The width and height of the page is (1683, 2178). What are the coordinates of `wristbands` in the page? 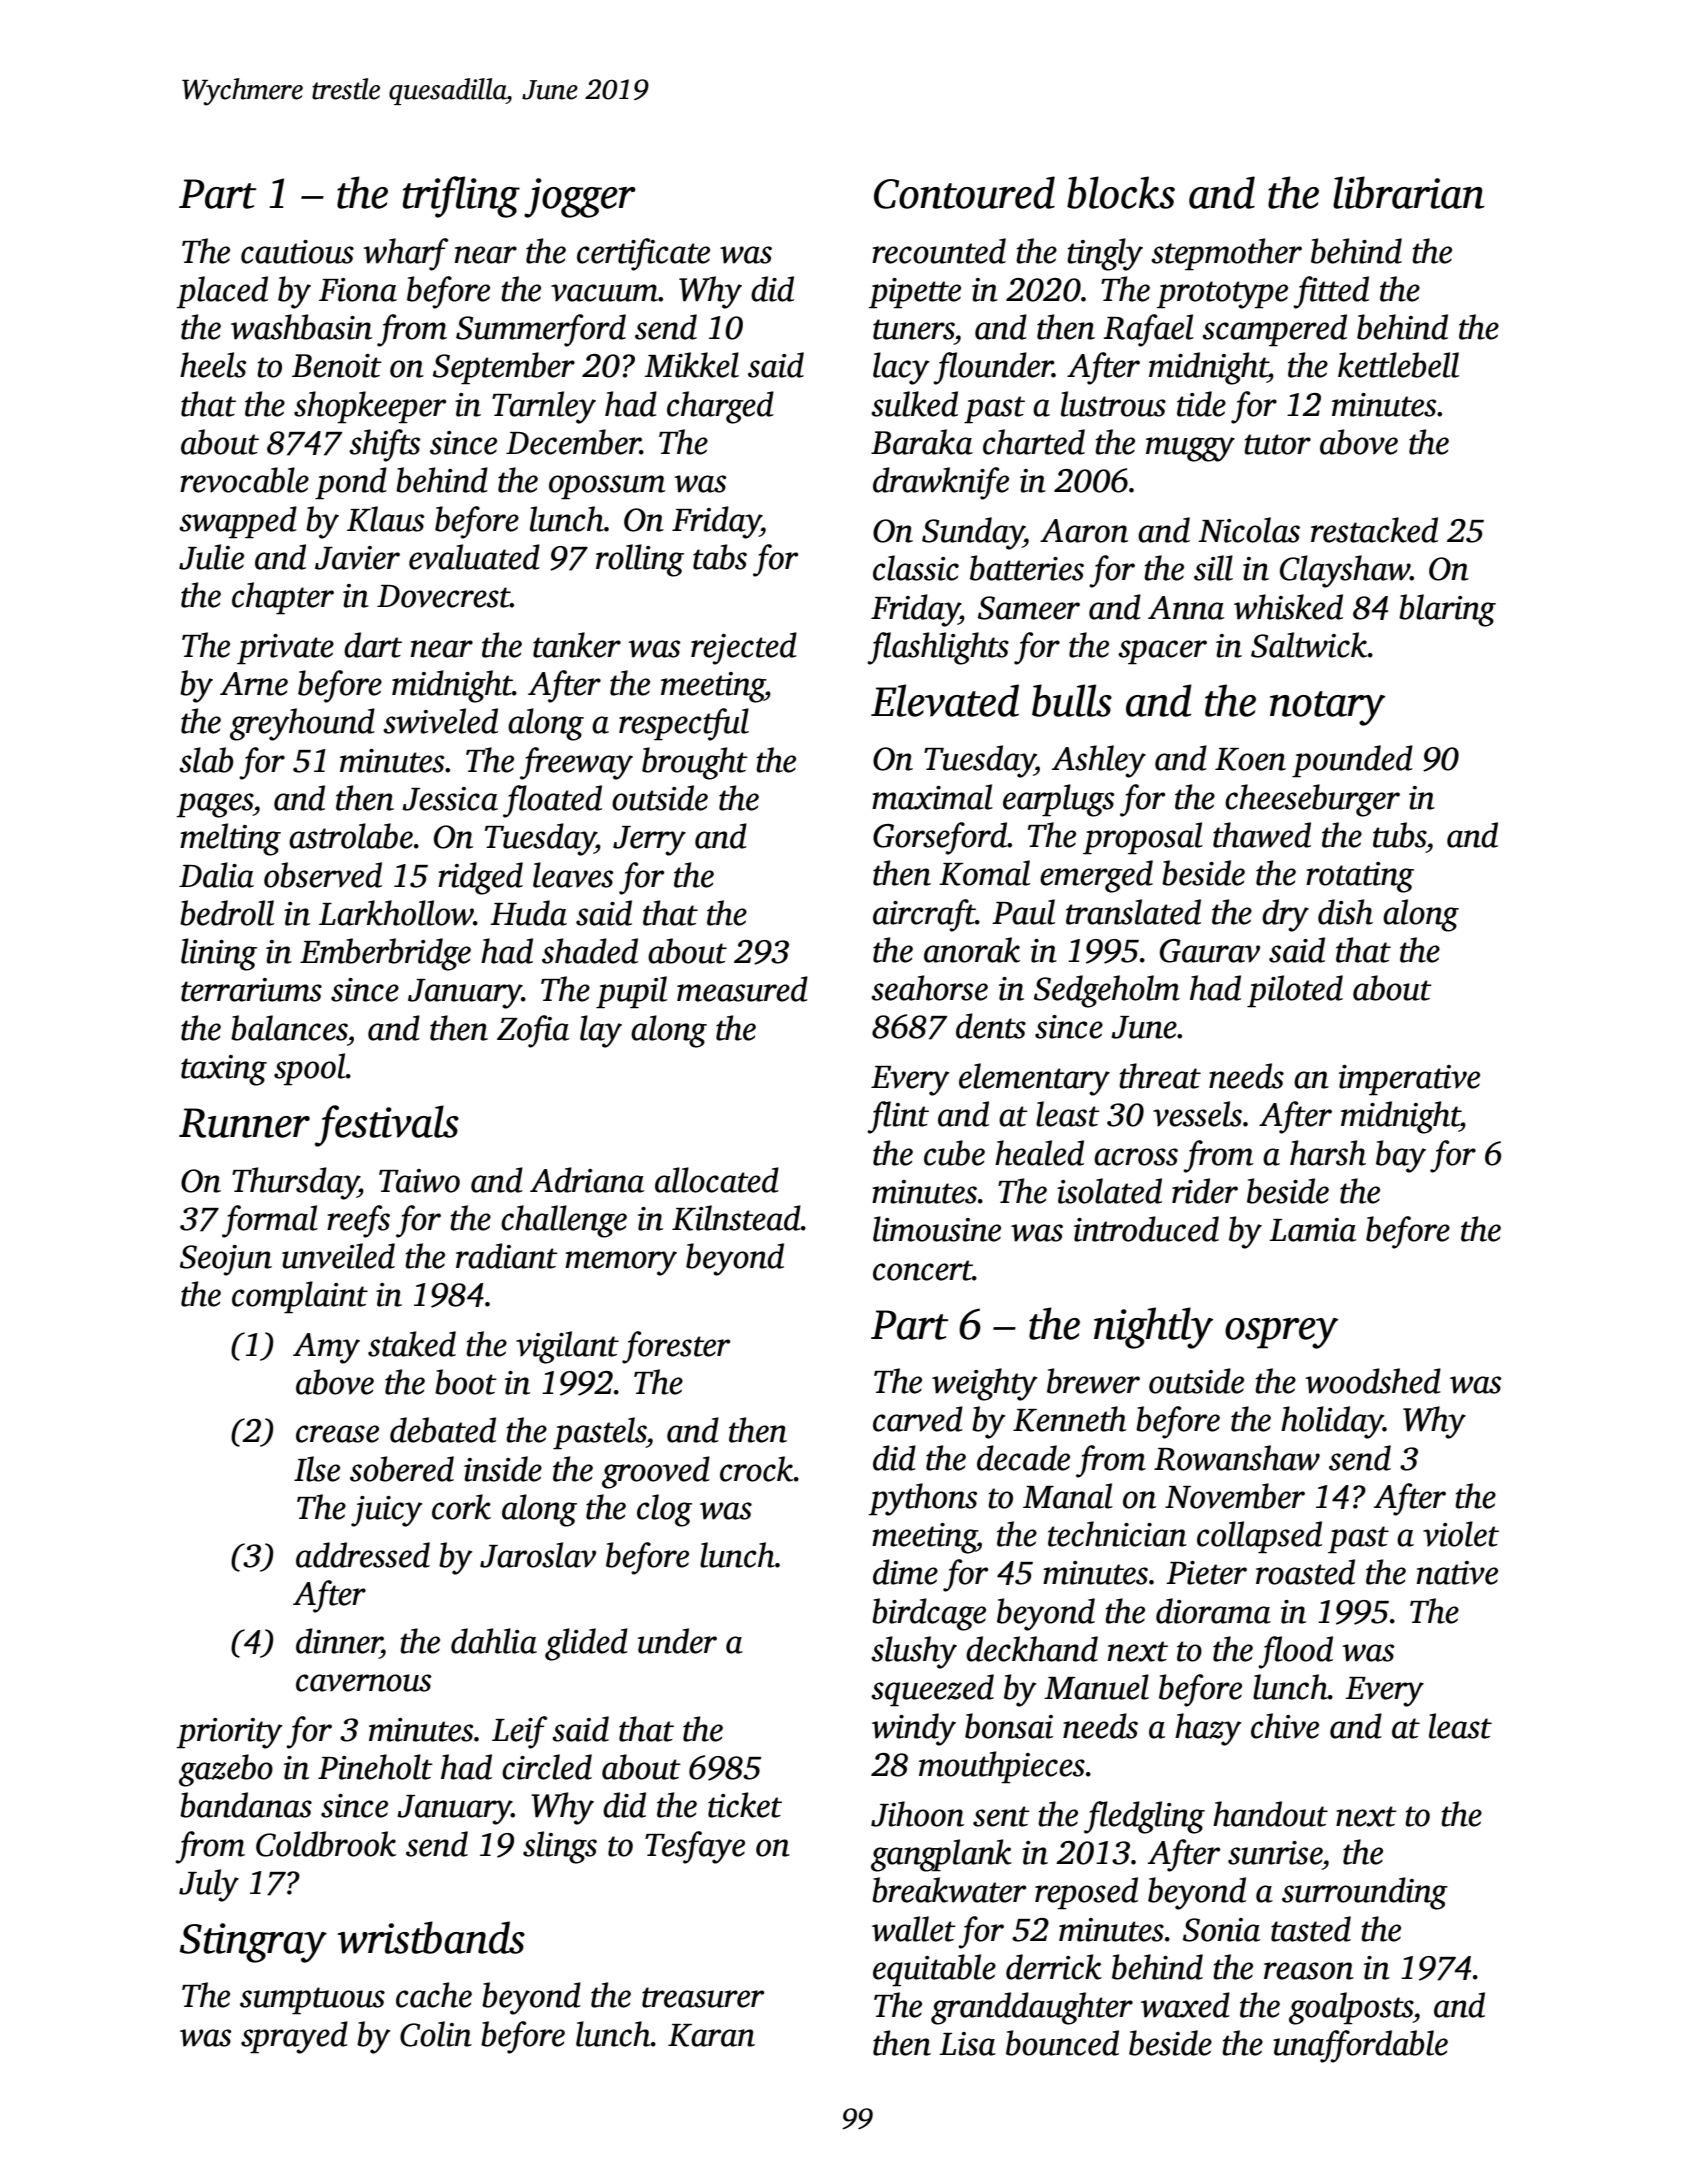 It's located at (431, 1937).
